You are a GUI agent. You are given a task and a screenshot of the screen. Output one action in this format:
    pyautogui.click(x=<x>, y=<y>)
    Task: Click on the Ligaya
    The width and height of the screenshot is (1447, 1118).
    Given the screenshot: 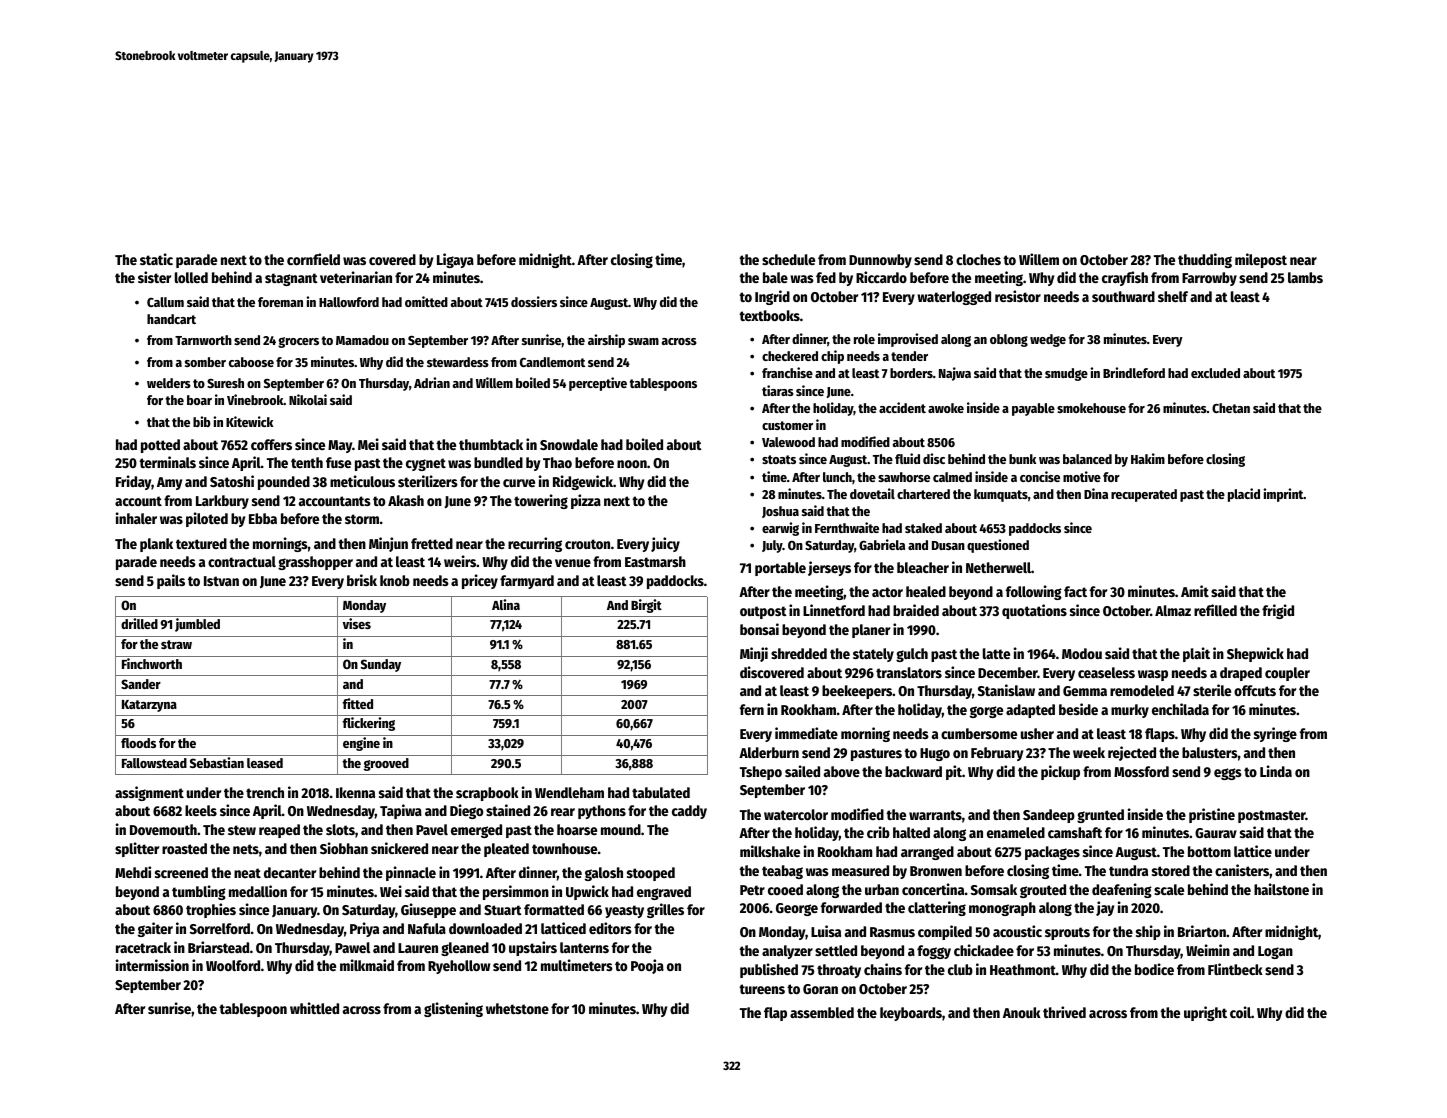 What is the action you would take?
    pyautogui.click(x=455, y=260)
